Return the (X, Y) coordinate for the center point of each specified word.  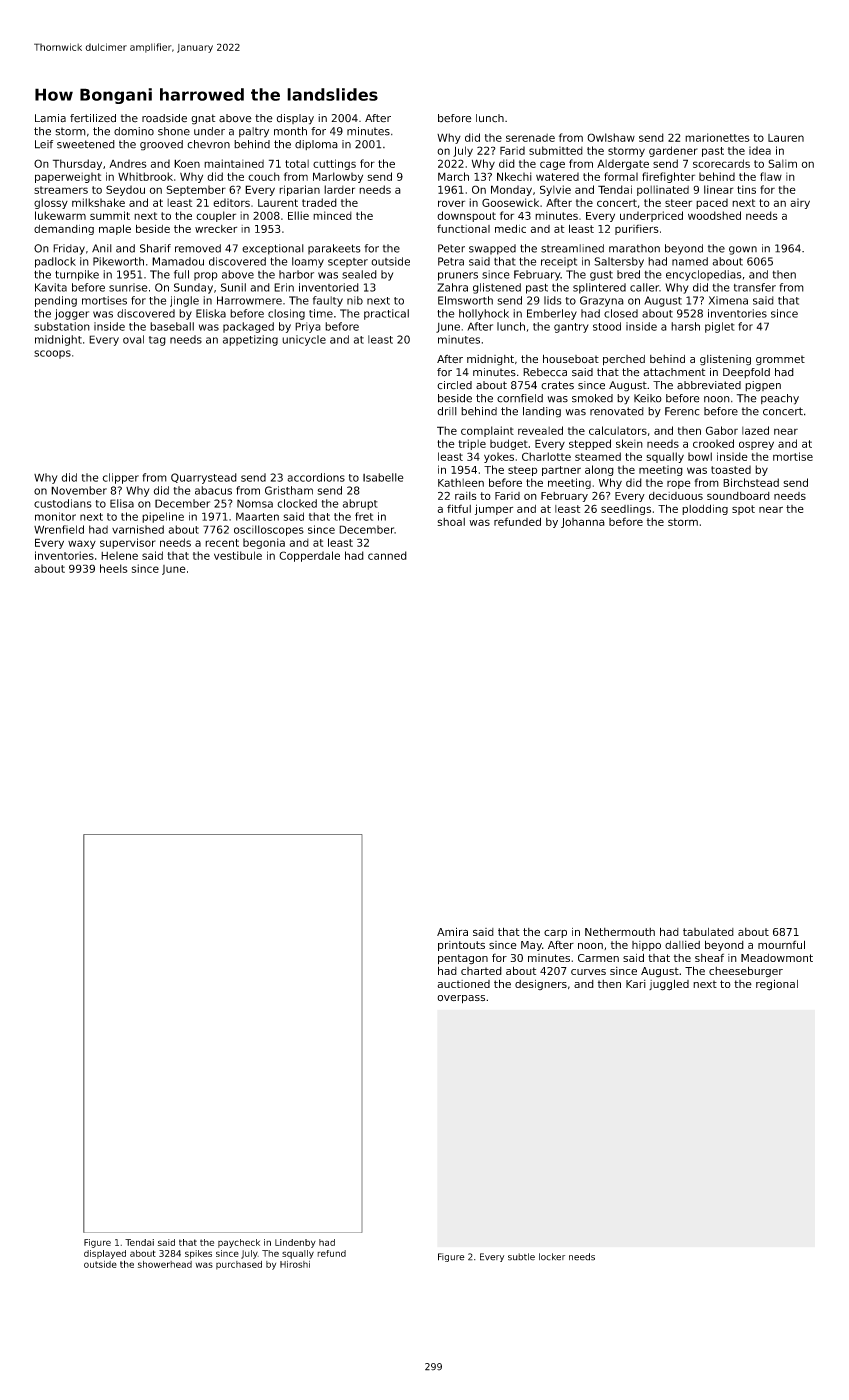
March (453, 176)
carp (555, 933)
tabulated (708, 932)
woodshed (714, 215)
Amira (452, 931)
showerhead (165, 1264)
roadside (164, 118)
